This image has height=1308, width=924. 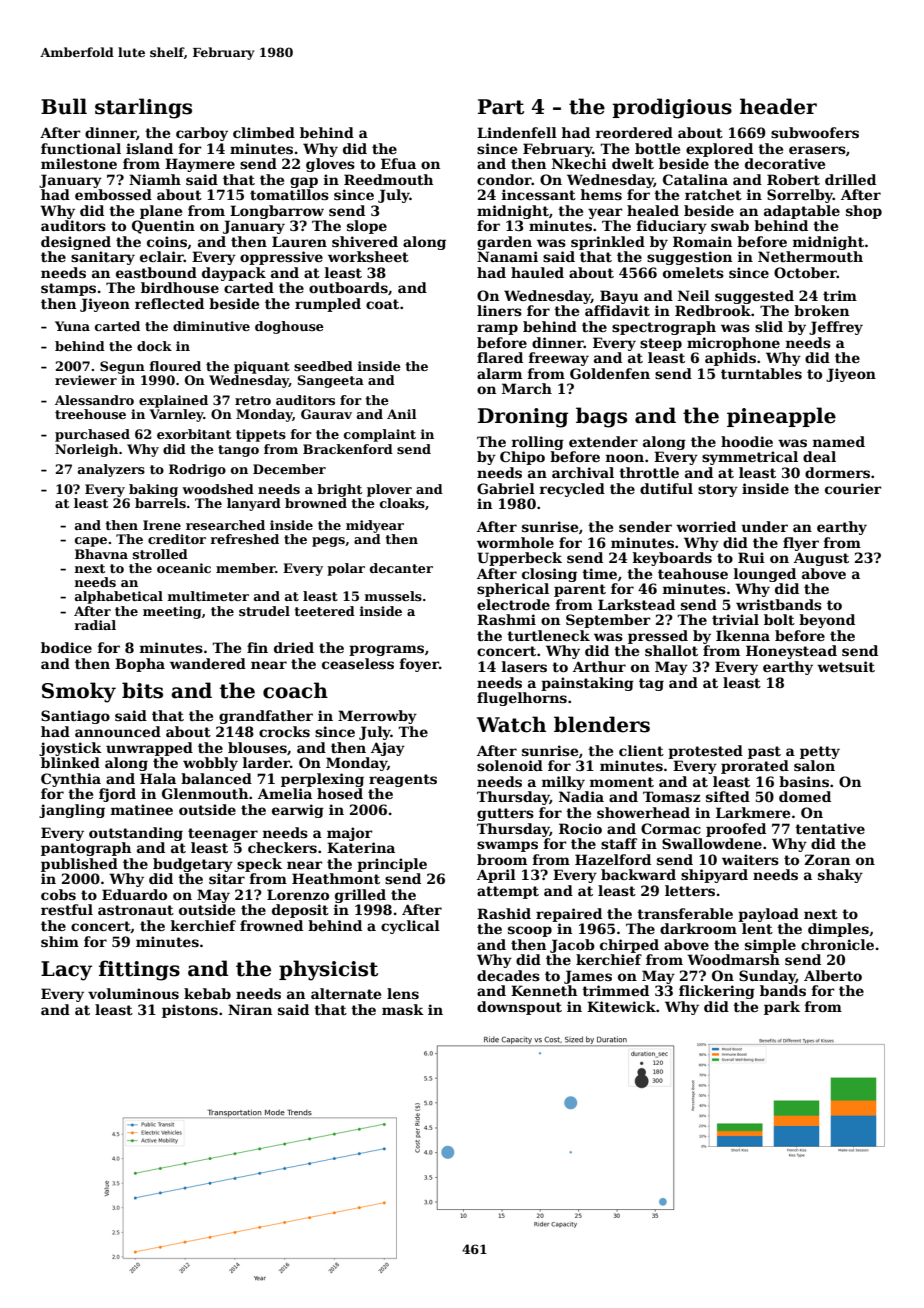 What do you see at coordinates (778, 106) in the image?
I see `header` at bounding box center [778, 106].
